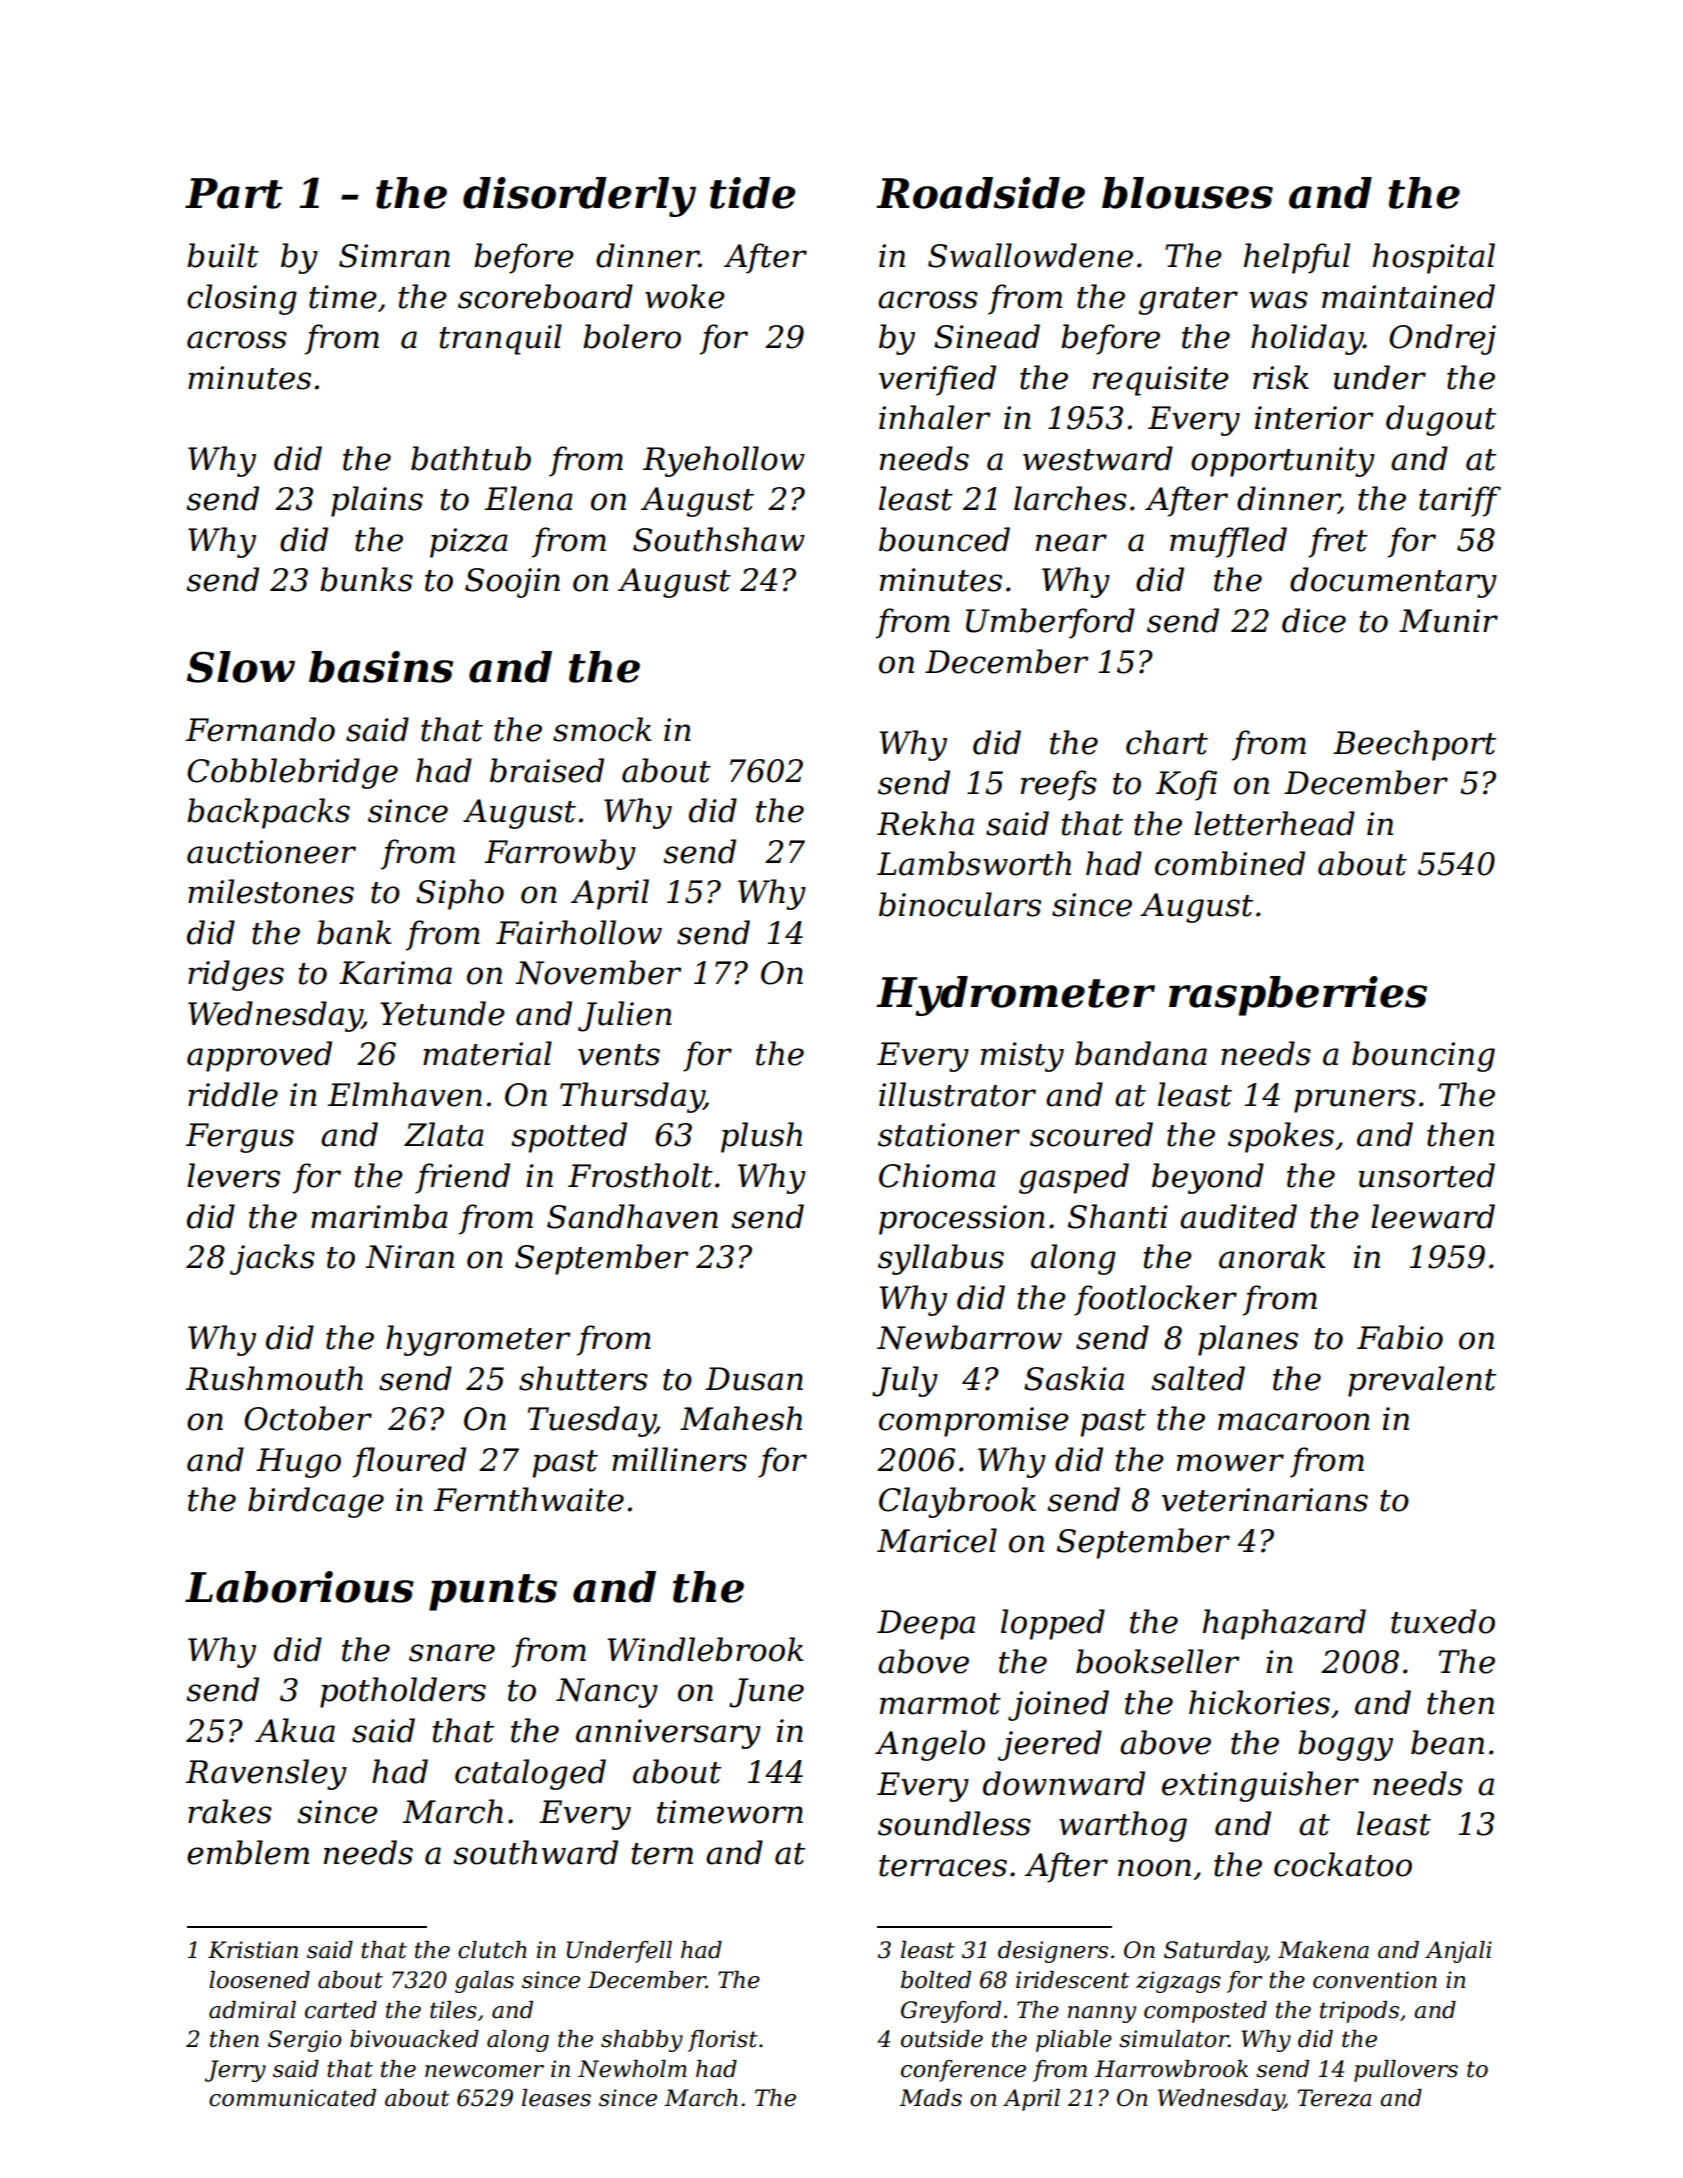  Describe the element at coordinates (241, 667) in the screenshot. I see `Slow` at that location.
